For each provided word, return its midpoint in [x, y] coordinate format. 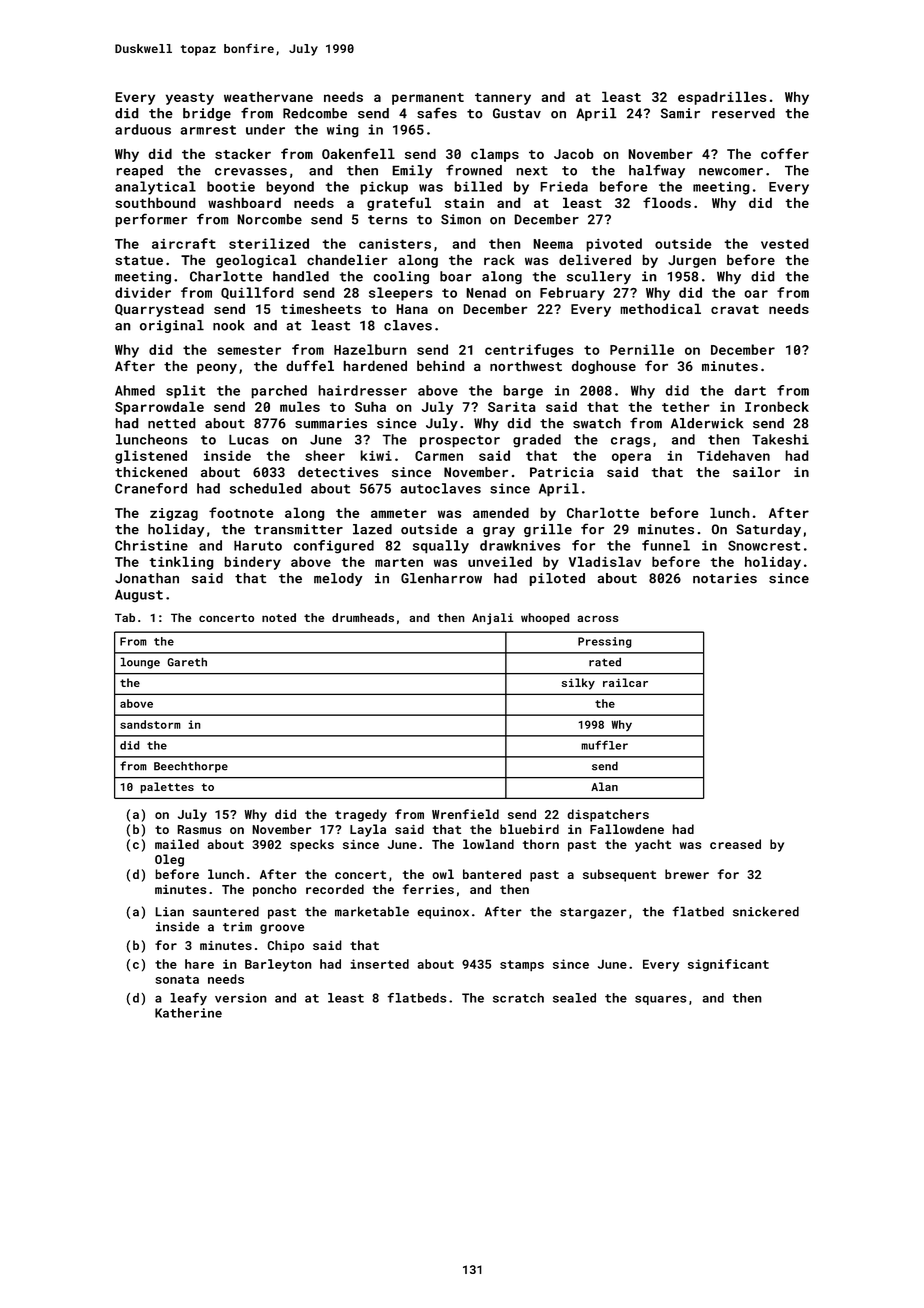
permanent [428, 99]
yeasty [190, 99]
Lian [169, 912]
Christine [151, 545]
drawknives [520, 545]
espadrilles [722, 98]
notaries [725, 578]
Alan [604, 786]
